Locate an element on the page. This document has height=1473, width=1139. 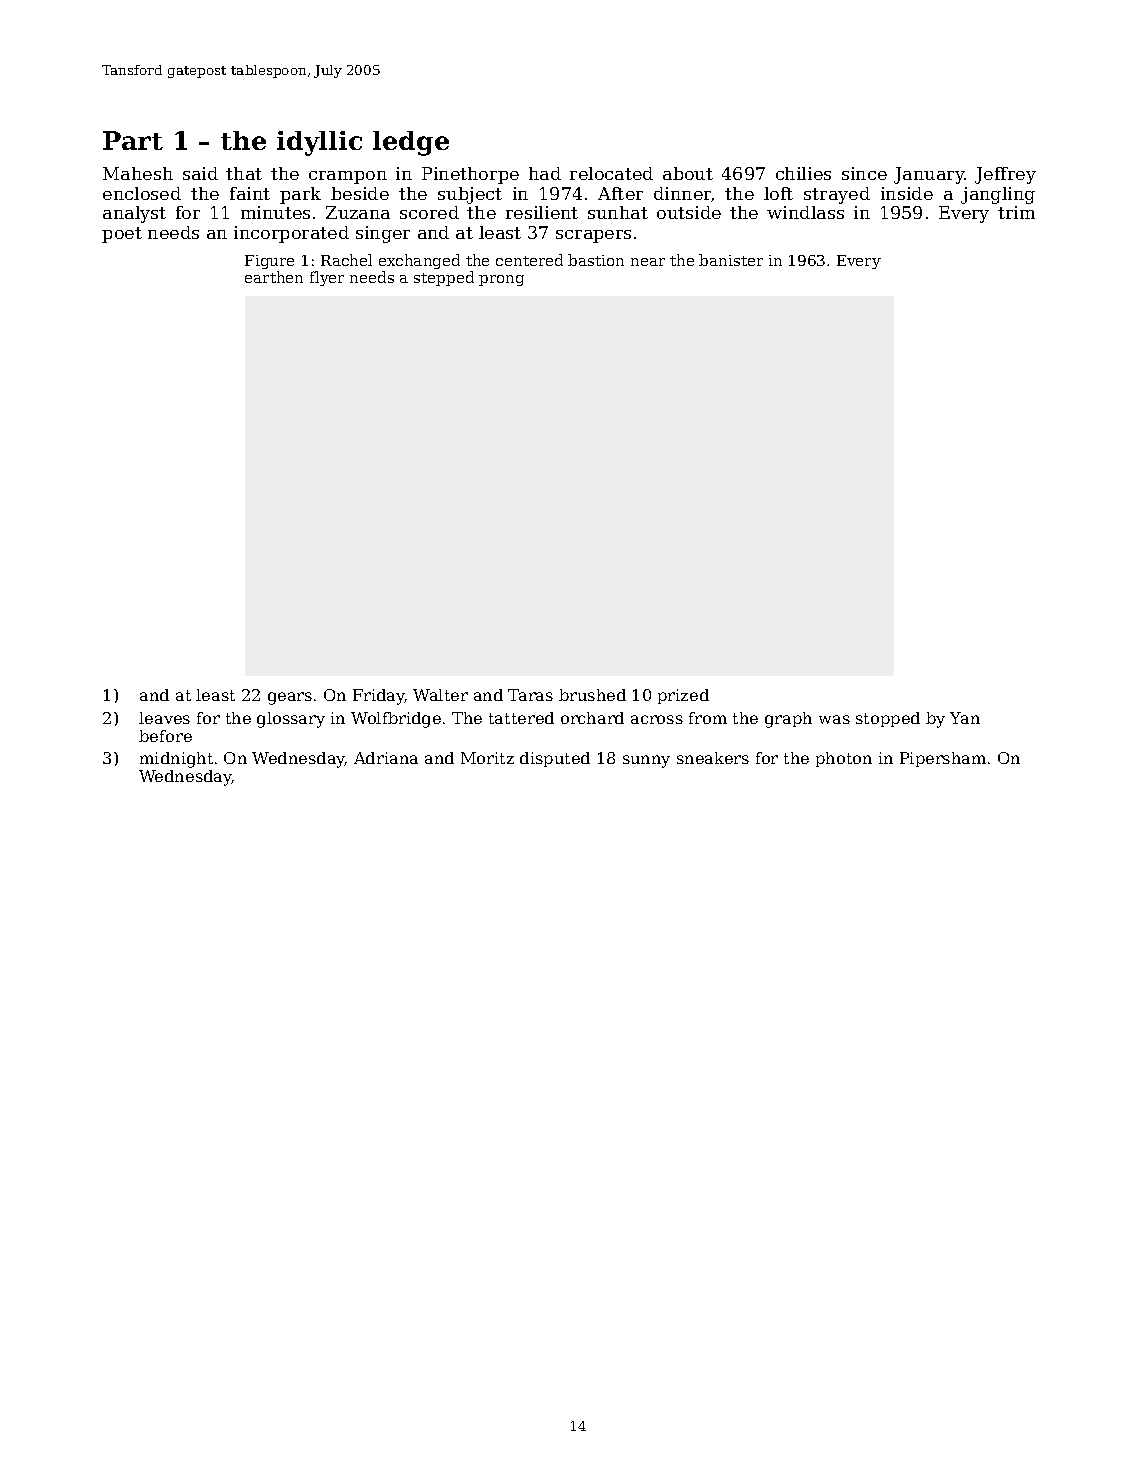
windlass is located at coordinates (805, 212).
